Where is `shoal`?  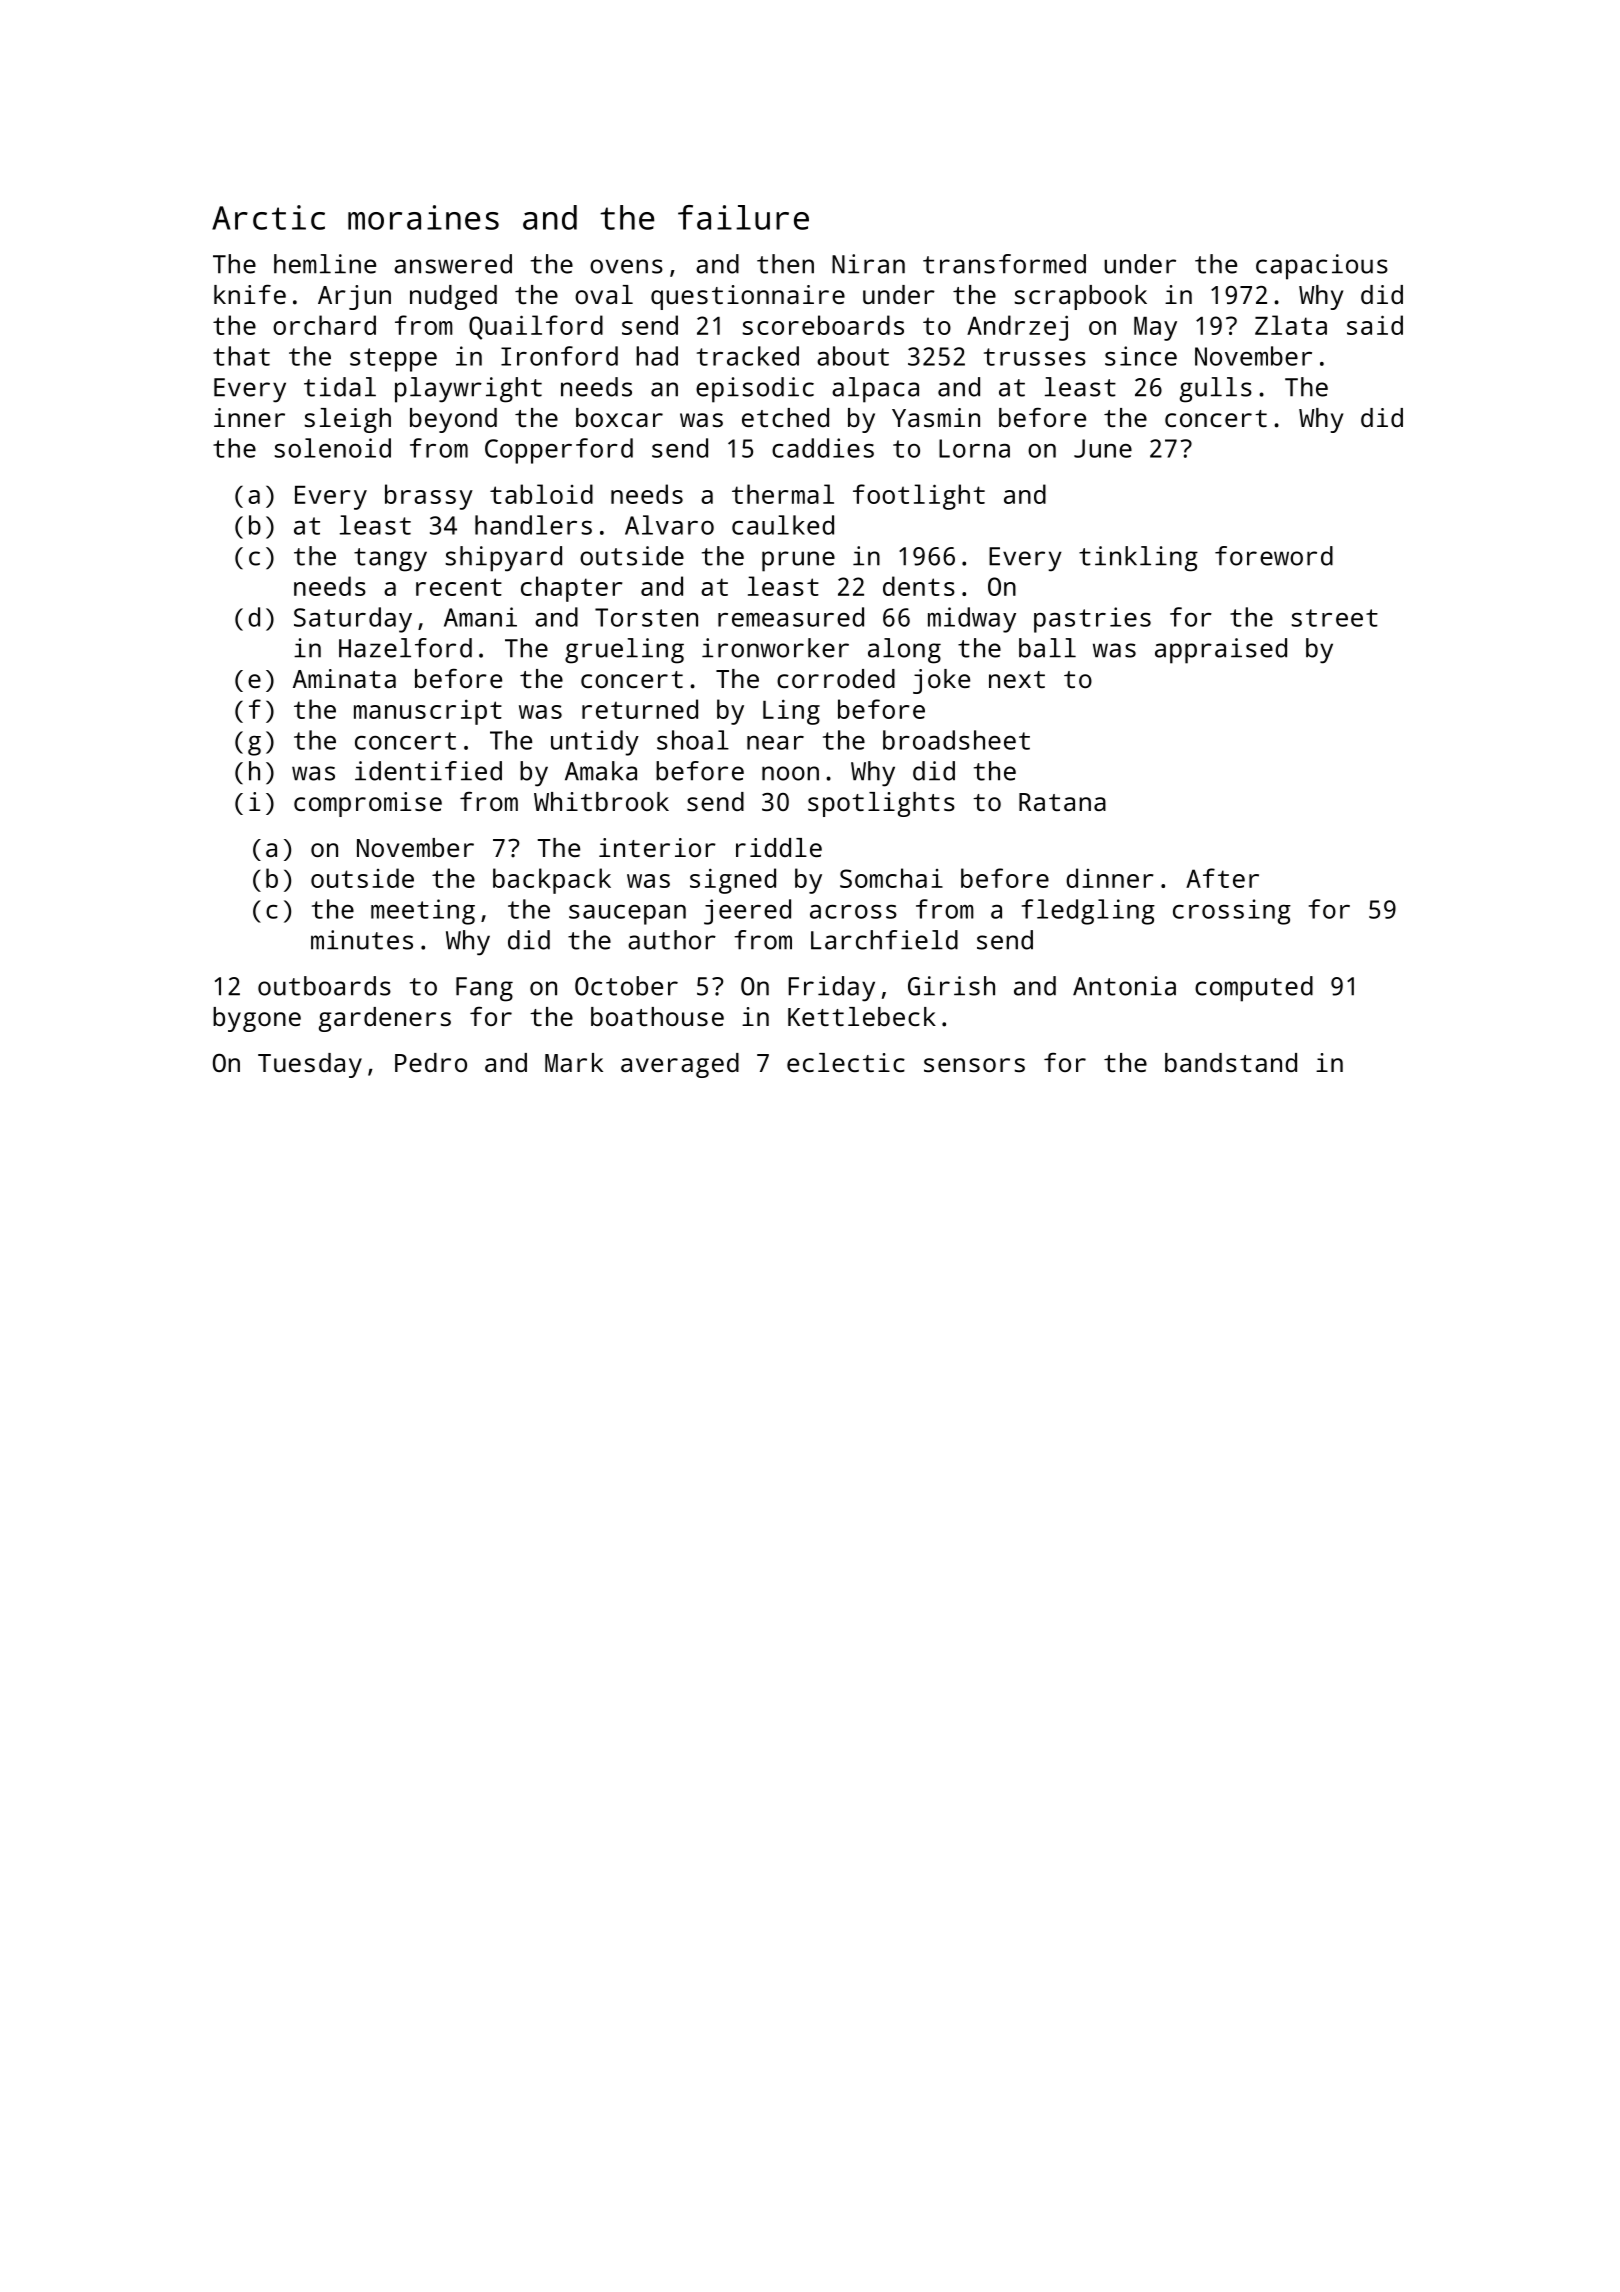
shoal is located at coordinates (693, 740).
